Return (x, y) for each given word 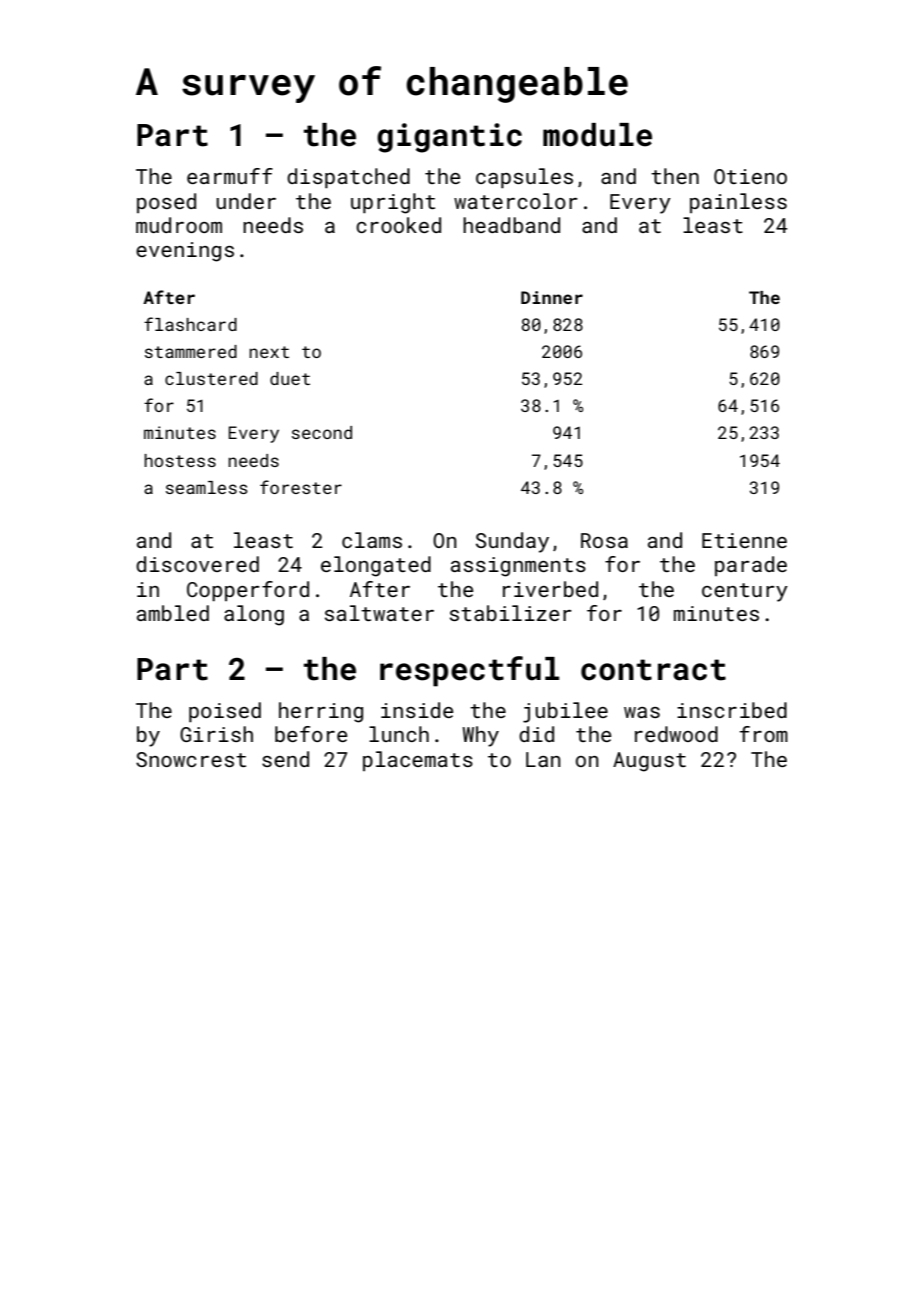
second (322, 432)
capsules (524, 178)
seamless (207, 487)
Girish (216, 734)
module (597, 135)
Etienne (744, 540)
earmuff (230, 176)
